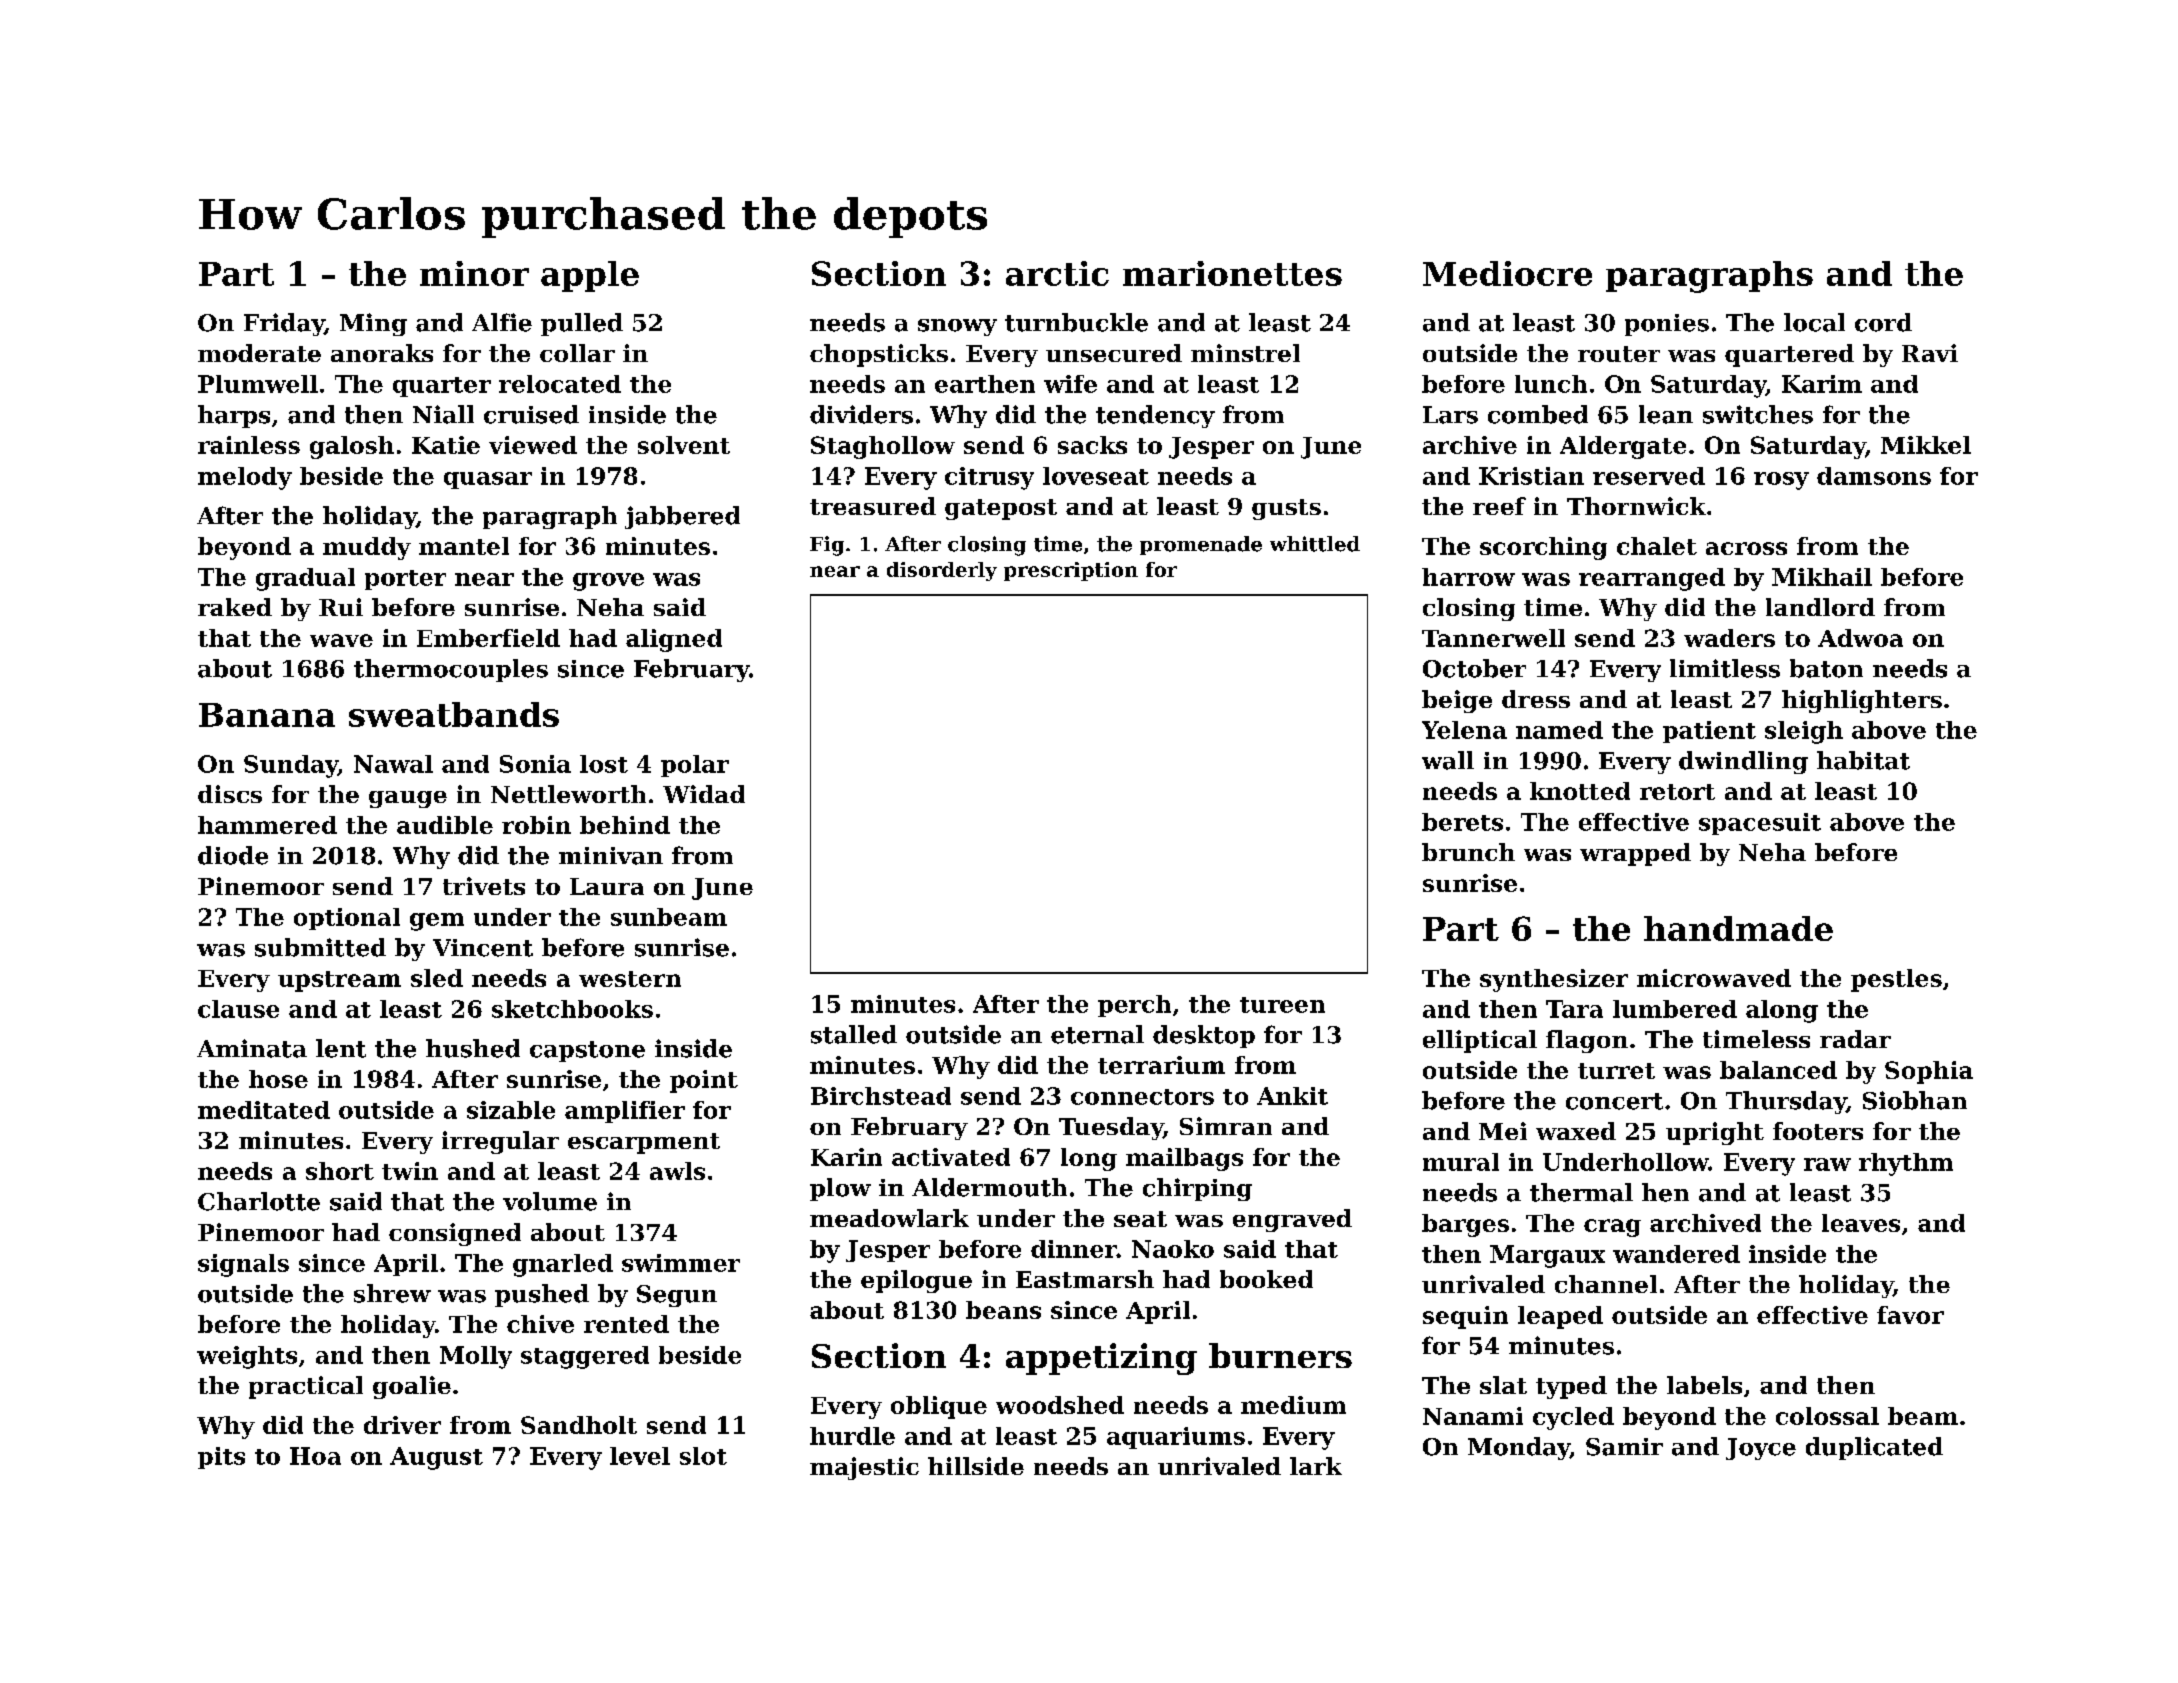  Describe the element at coordinates (626, 1324) in the document. I see `rented` at that location.
